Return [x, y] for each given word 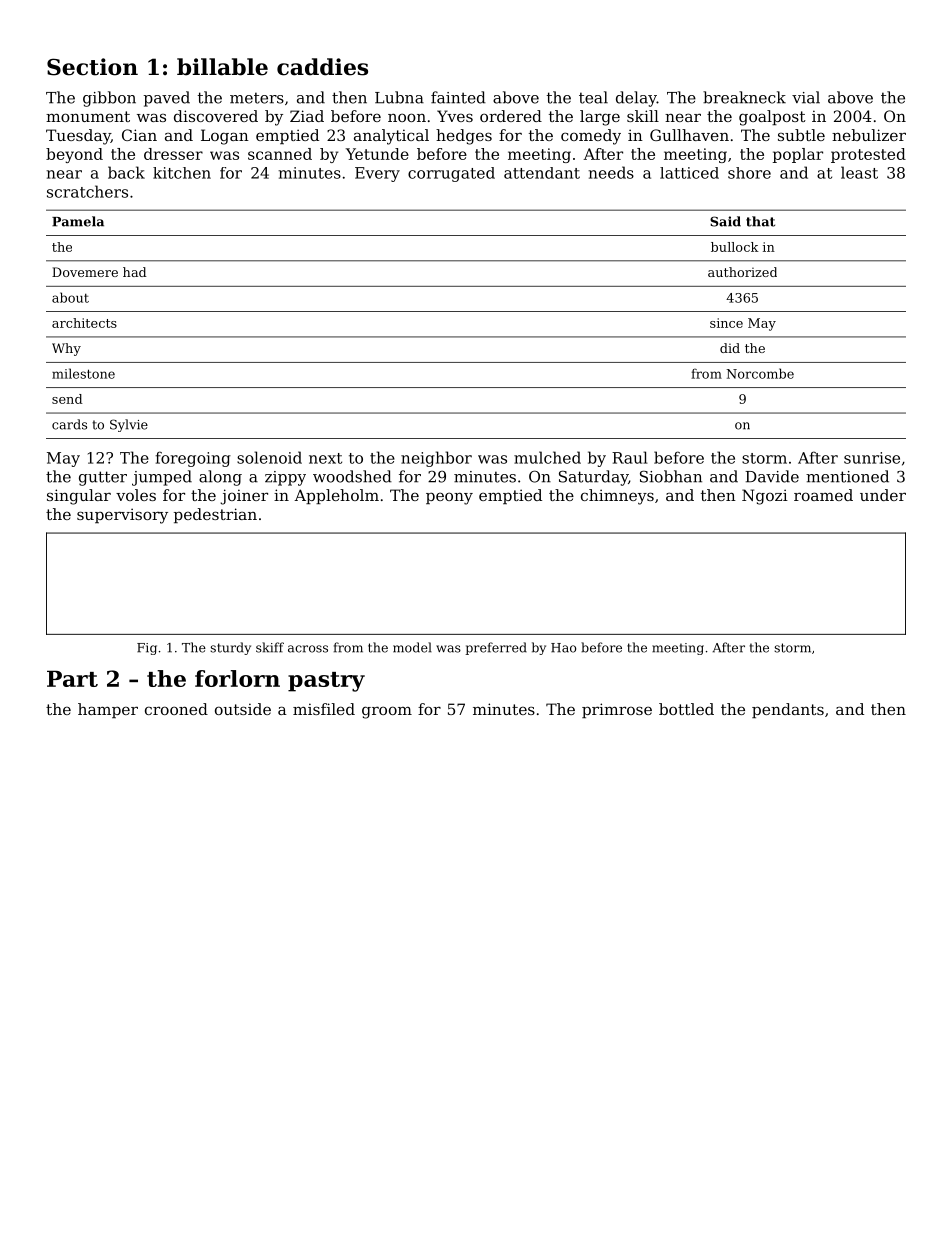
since [726, 323]
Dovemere [85, 272]
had [135, 272]
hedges [464, 137]
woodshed [352, 476]
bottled [686, 709]
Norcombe [760, 373]
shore [749, 173]
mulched [547, 457]
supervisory [122, 516]
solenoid [269, 457]
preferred [496, 648]
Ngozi [765, 497]
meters [257, 98]
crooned [176, 709]
